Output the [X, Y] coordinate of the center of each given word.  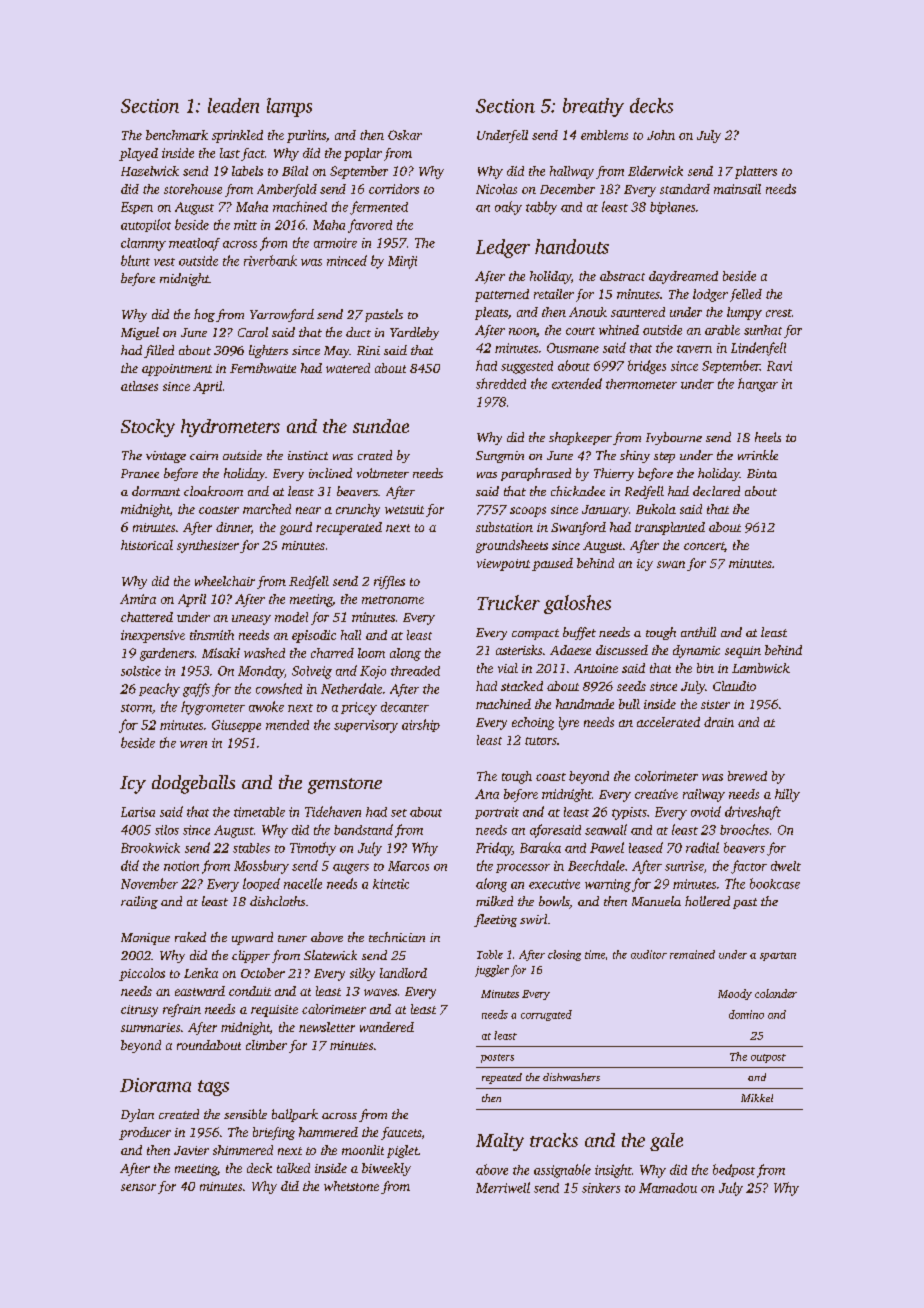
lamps [289, 107]
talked [293, 1168]
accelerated [668, 722]
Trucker [508, 602]
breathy [593, 107]
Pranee [140, 473]
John [661, 135]
